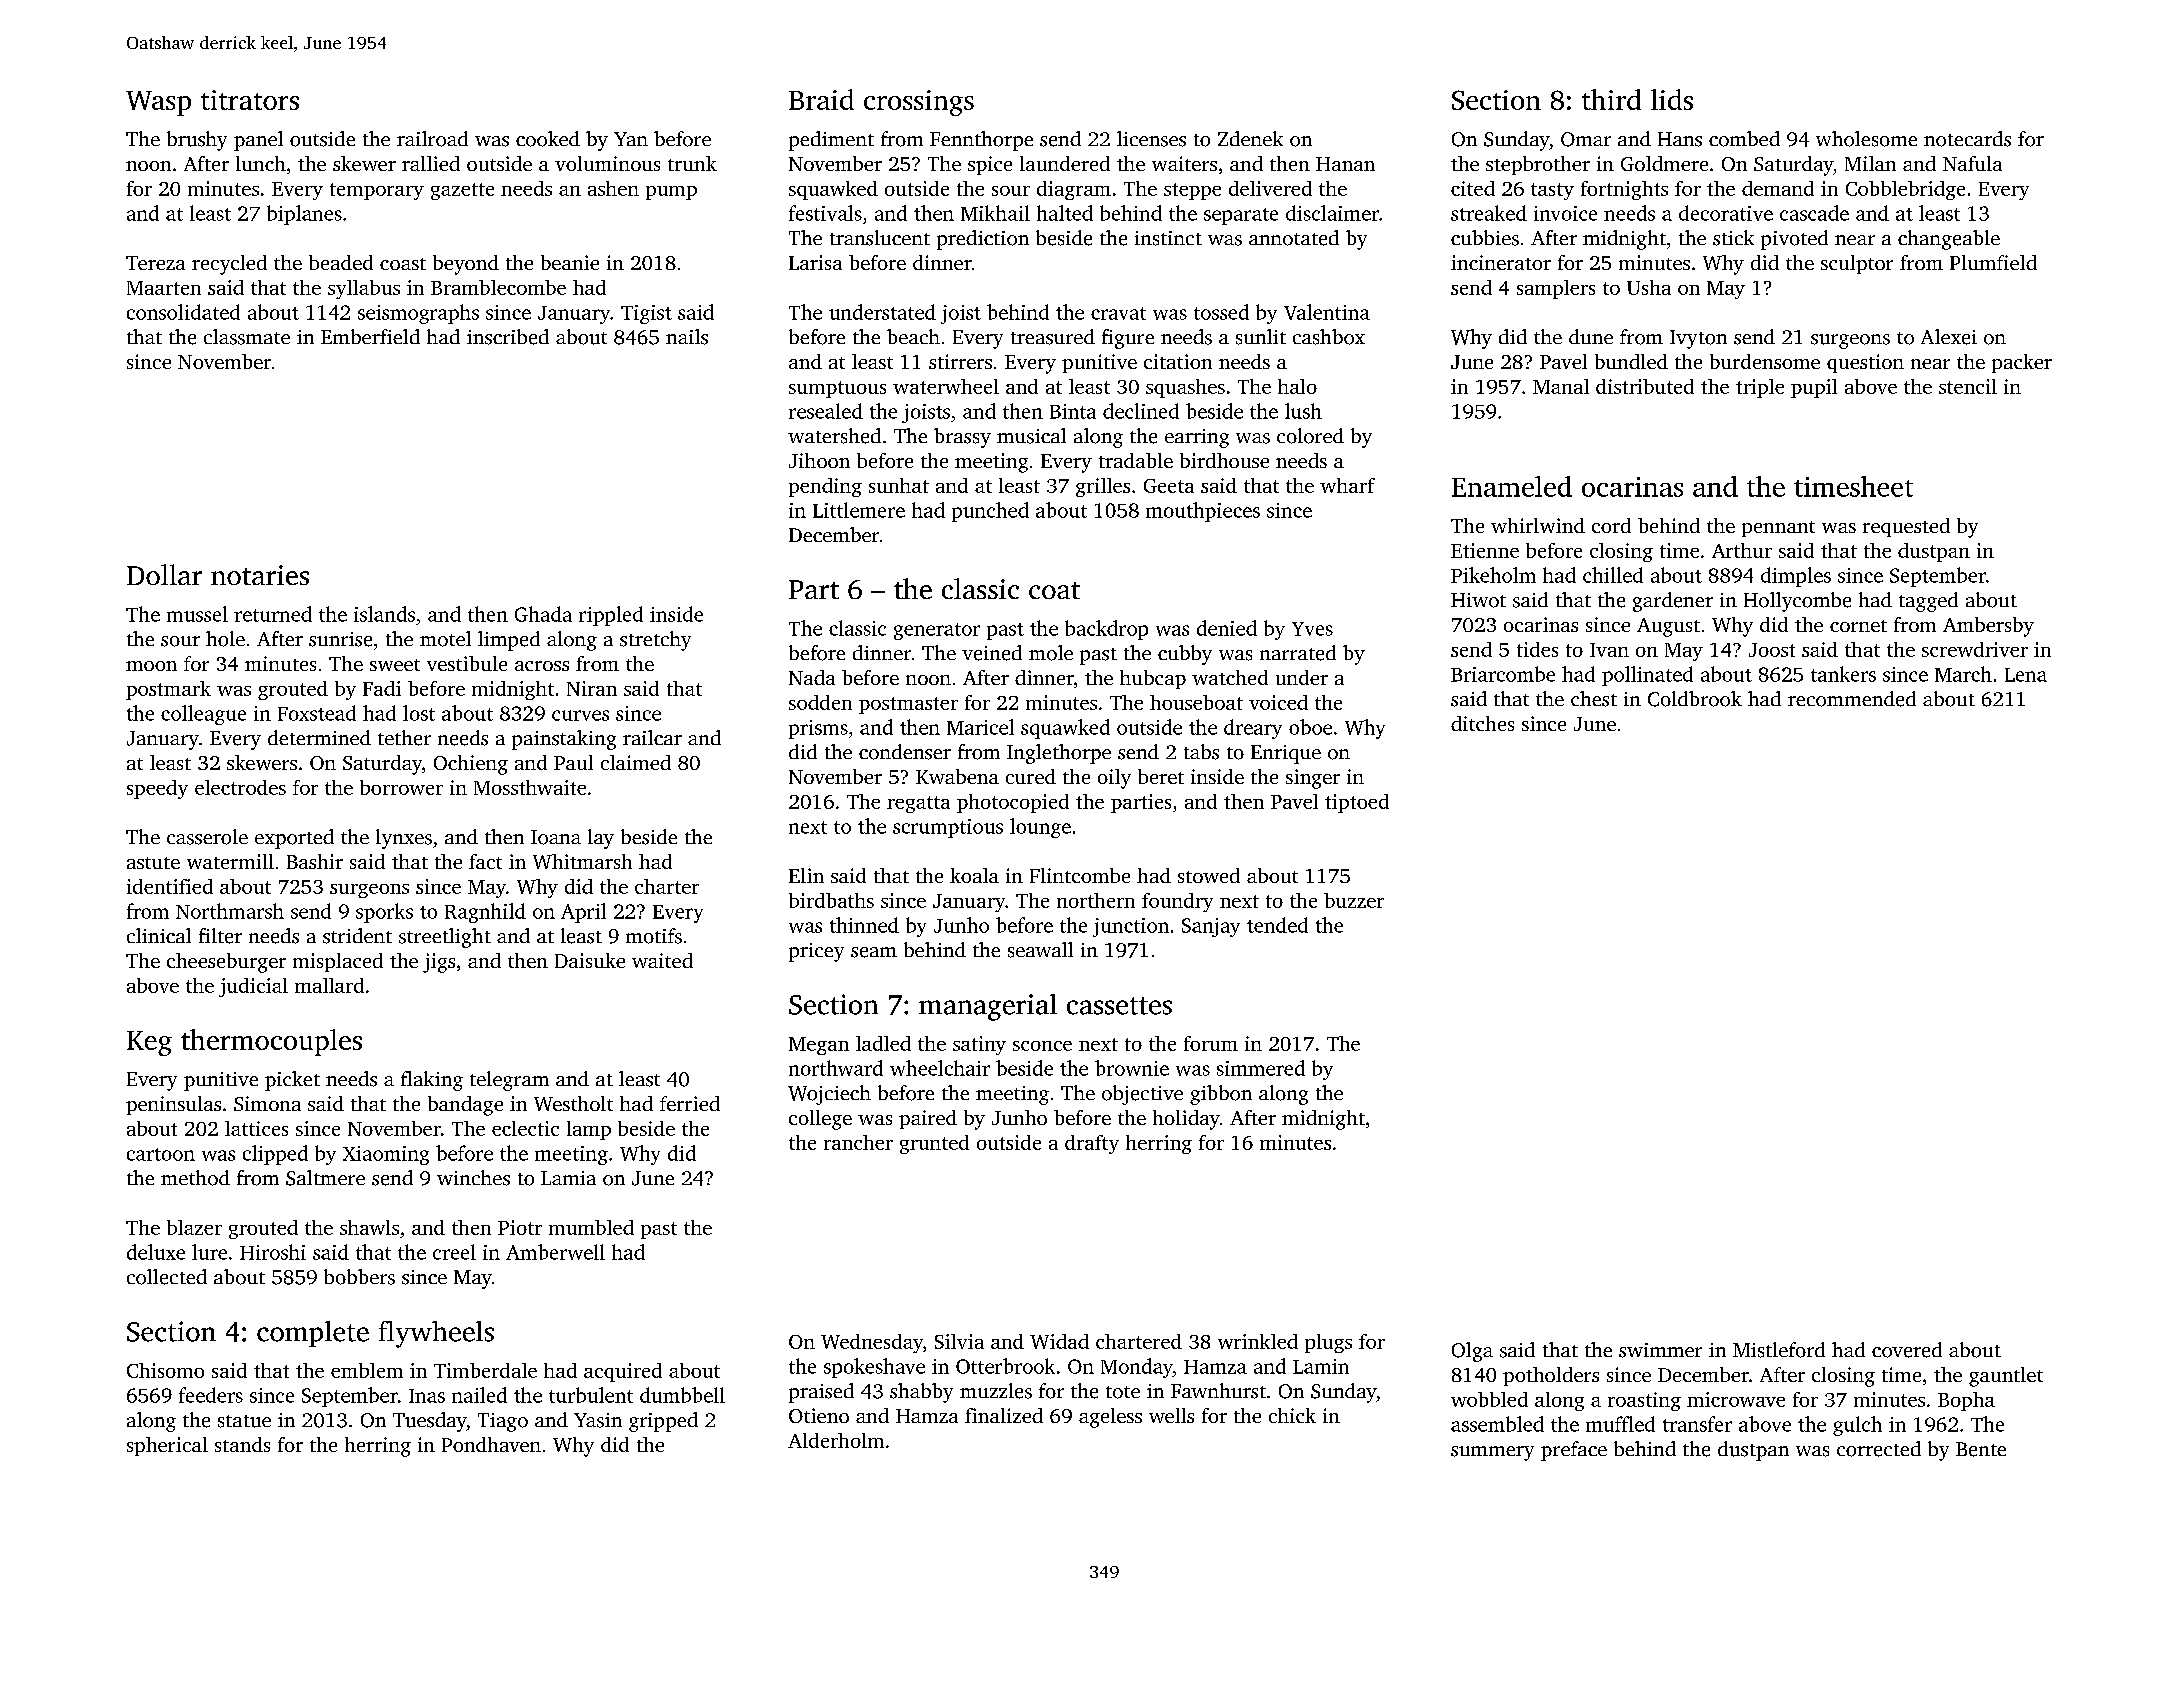 The height and width of the screenshot is (1683, 2178). I want to click on shabby, so click(921, 1393).
